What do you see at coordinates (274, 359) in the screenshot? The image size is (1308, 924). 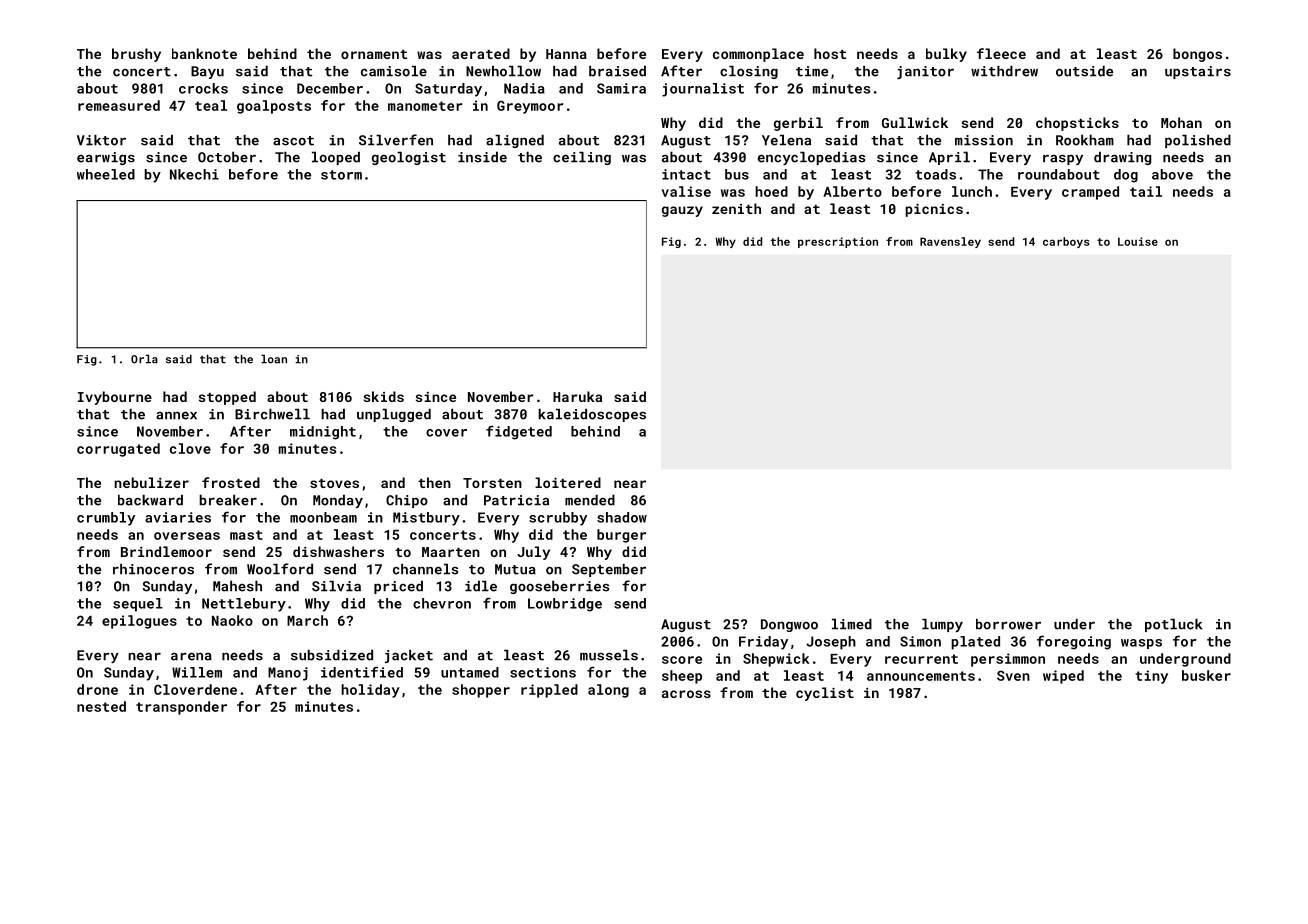 I see `loan` at bounding box center [274, 359].
